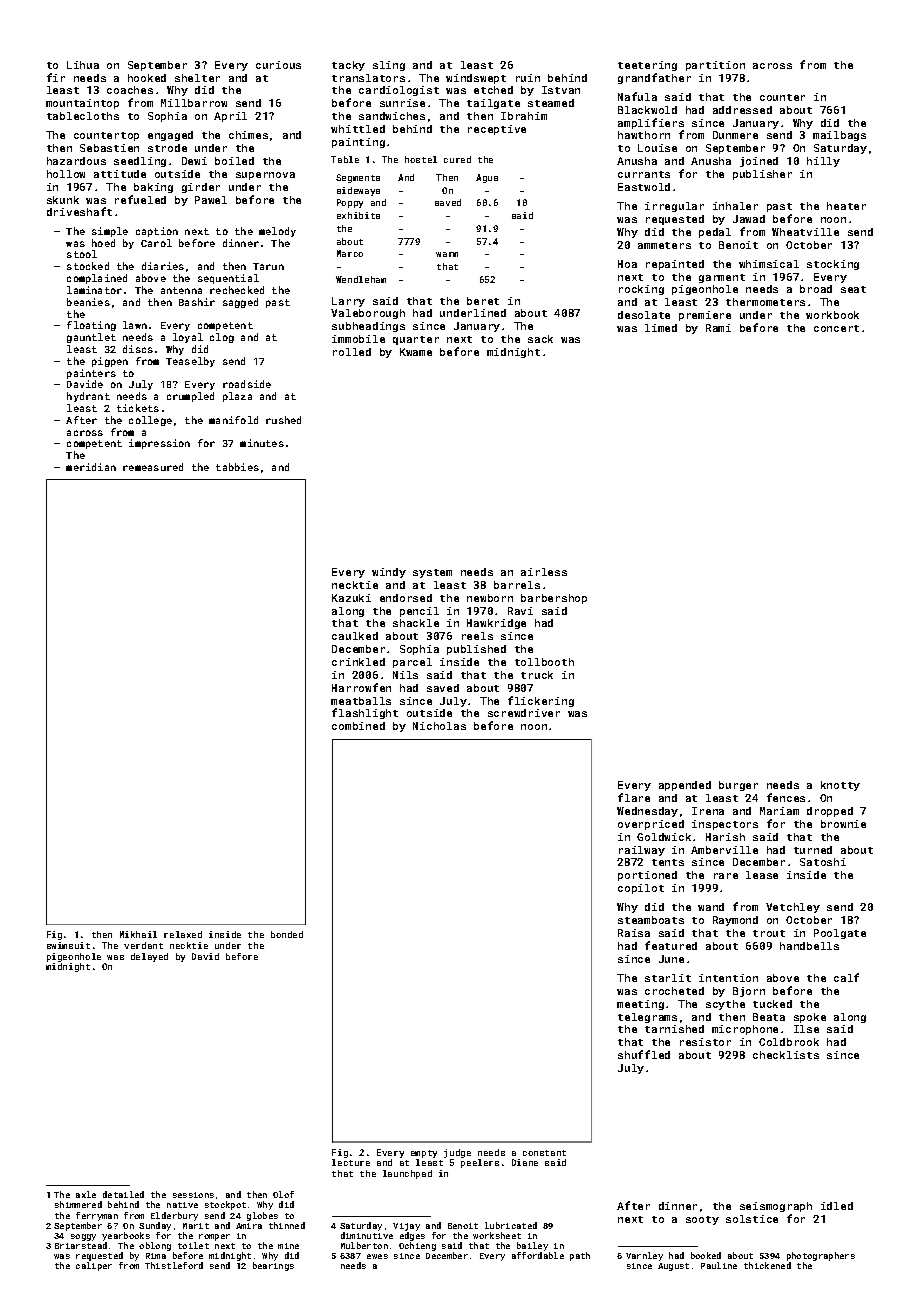 The height and width of the page is (1308, 924). What do you see at coordinates (389, 66) in the page?
I see `sling` at bounding box center [389, 66].
